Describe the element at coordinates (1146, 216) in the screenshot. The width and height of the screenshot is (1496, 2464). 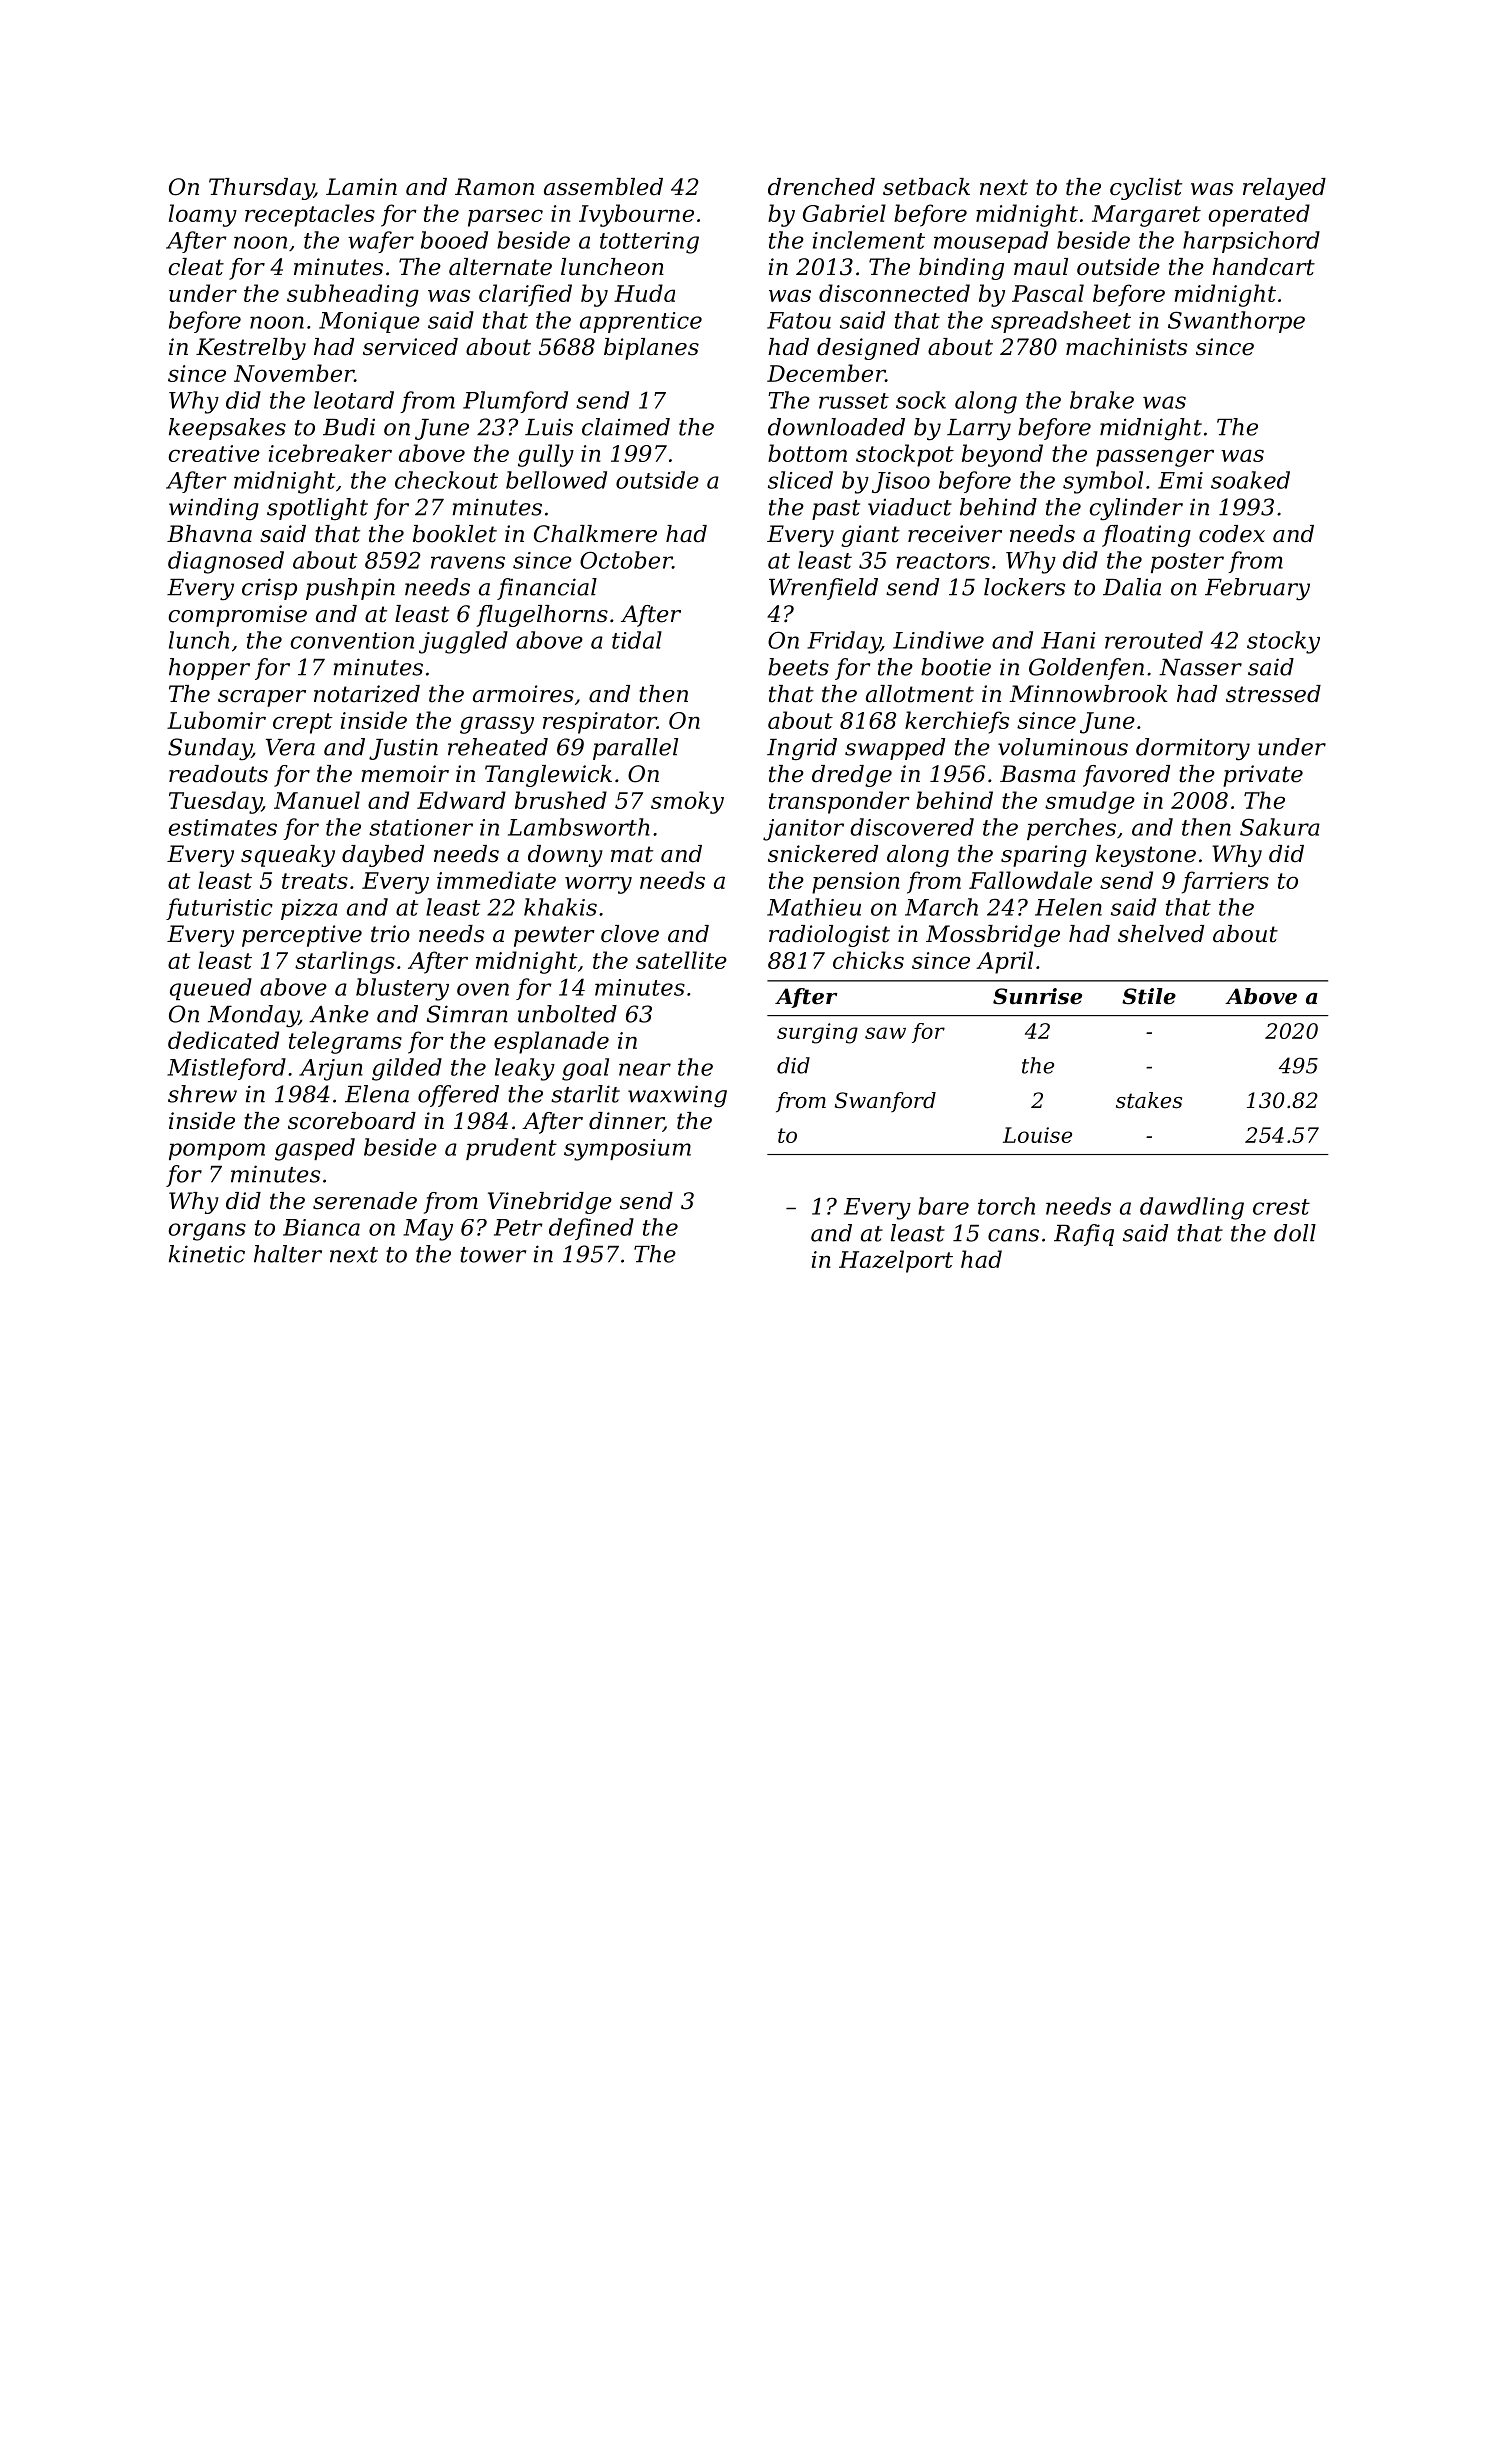
I see `Margaret` at that location.
